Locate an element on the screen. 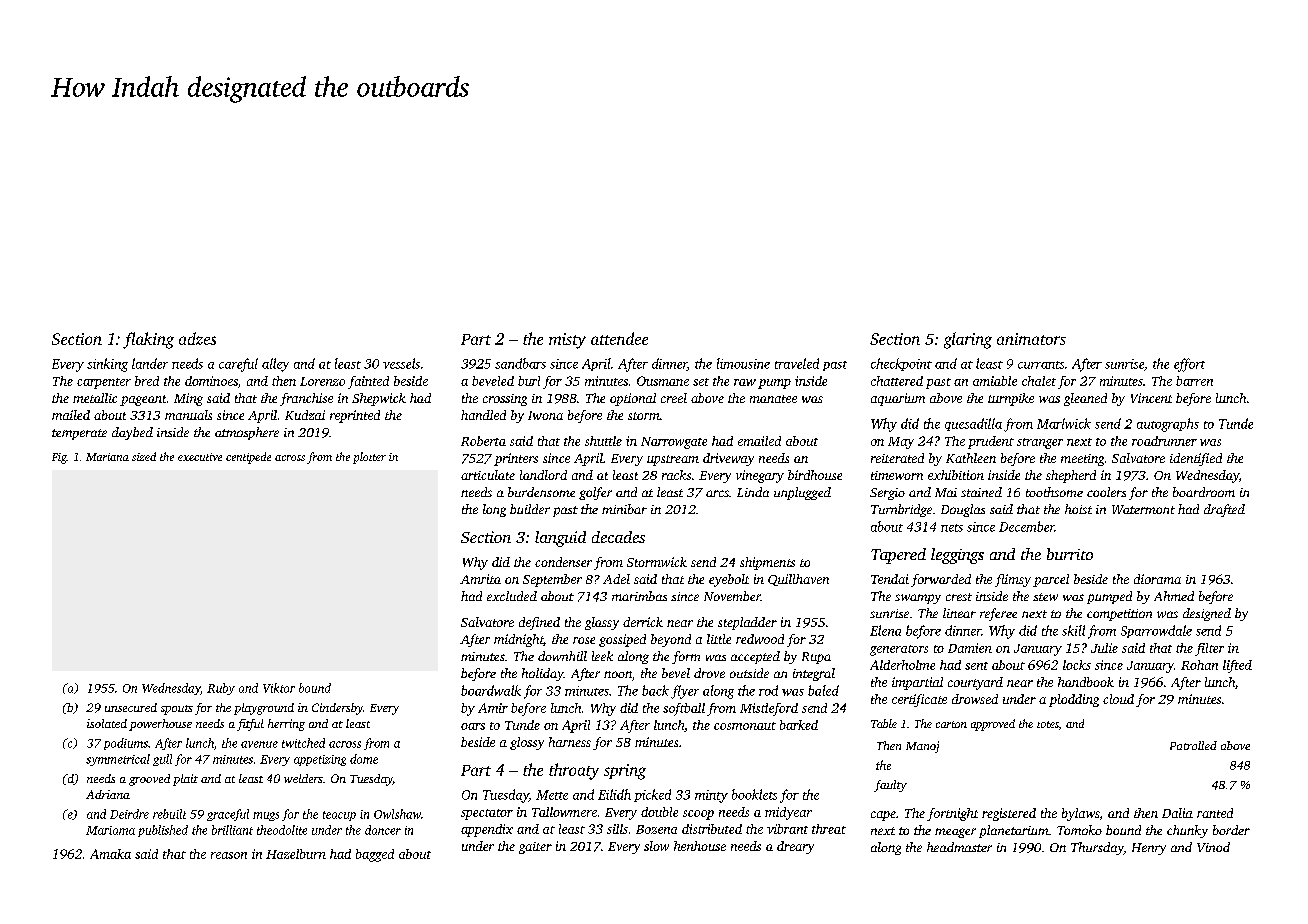  adzes is located at coordinates (197, 338).
